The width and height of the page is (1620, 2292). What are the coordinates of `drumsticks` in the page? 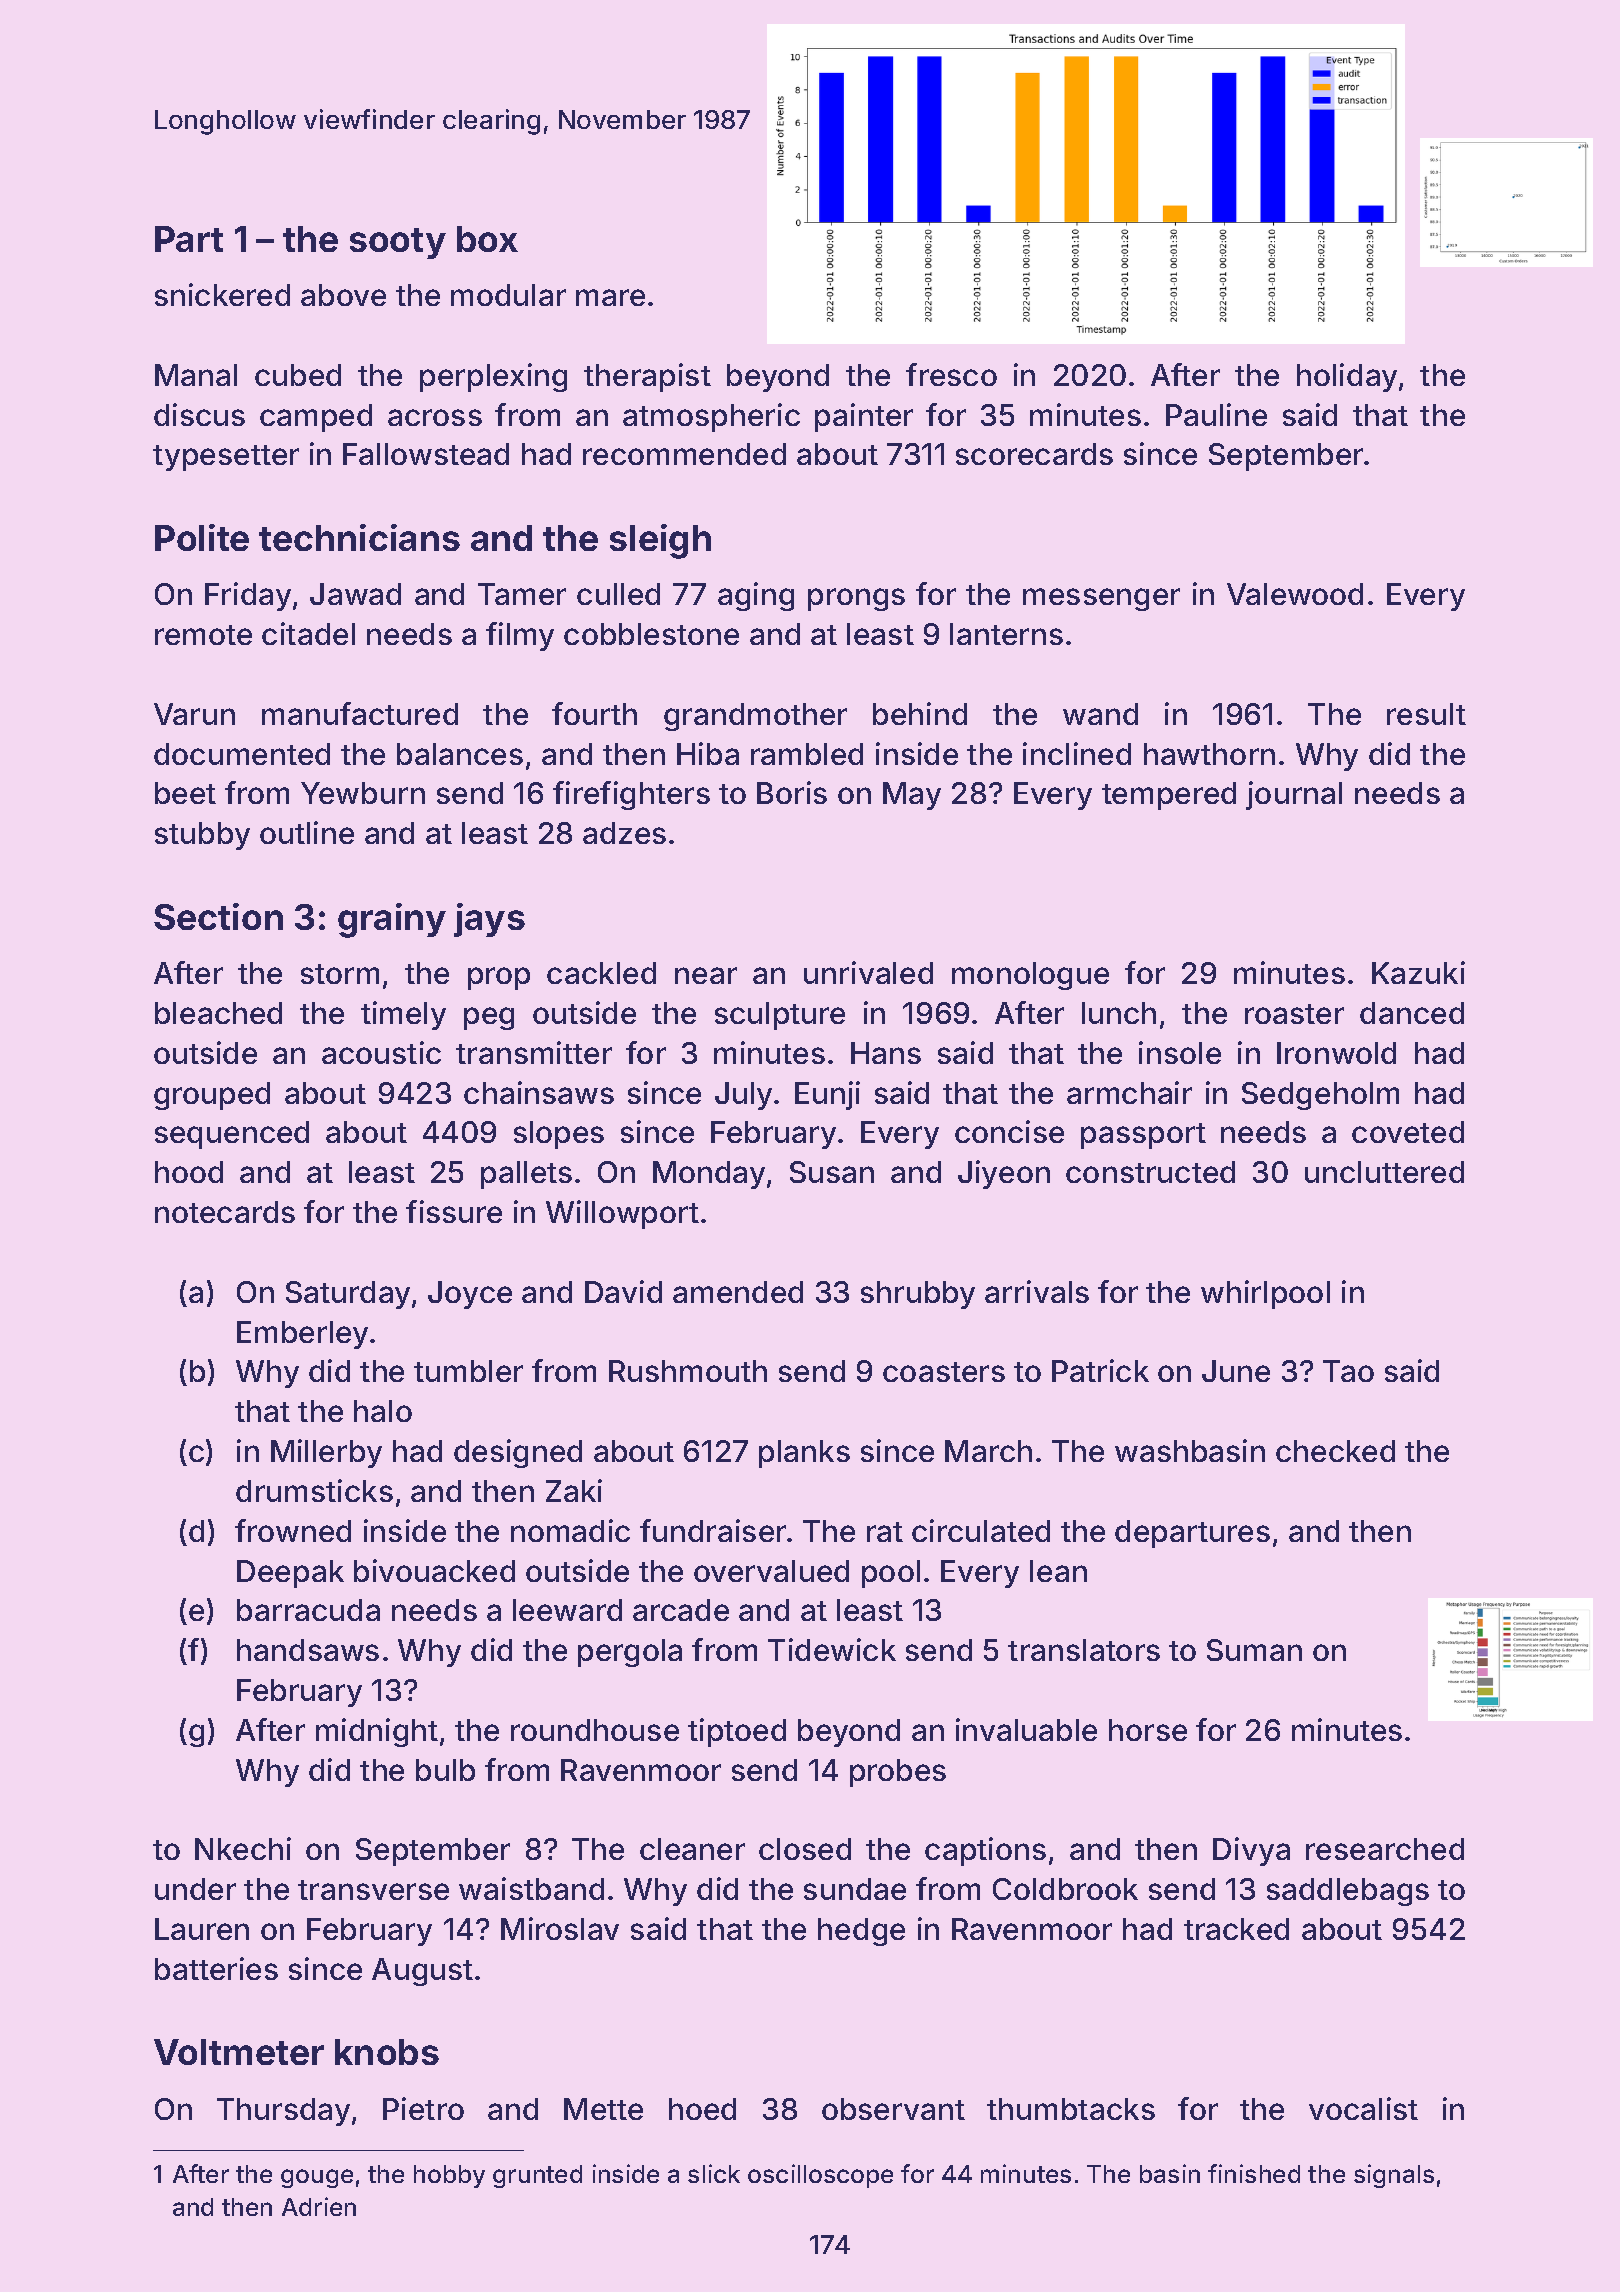 It's located at (314, 1490).
